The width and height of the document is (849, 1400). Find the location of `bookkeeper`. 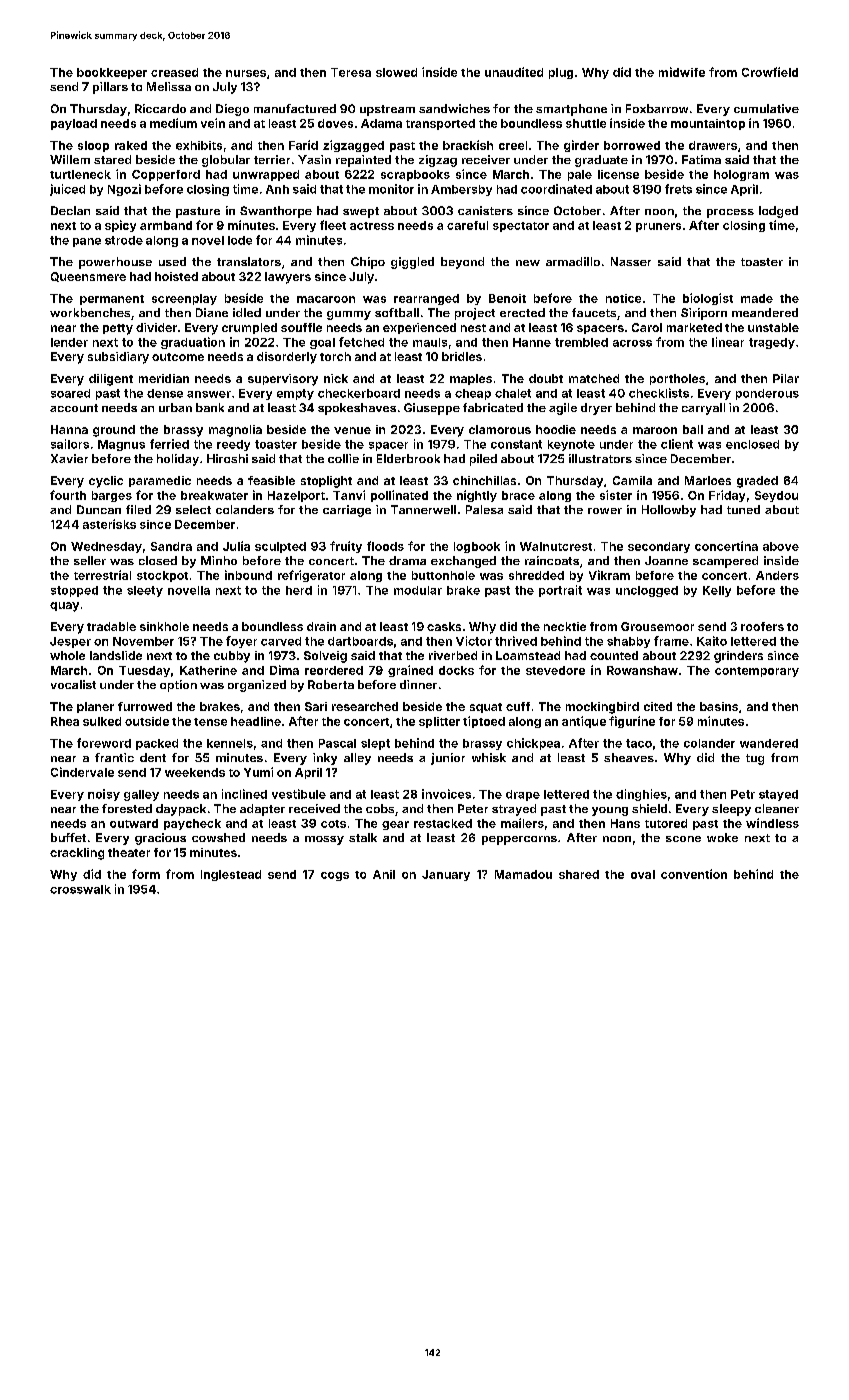

bookkeeper is located at coordinates (112, 73).
